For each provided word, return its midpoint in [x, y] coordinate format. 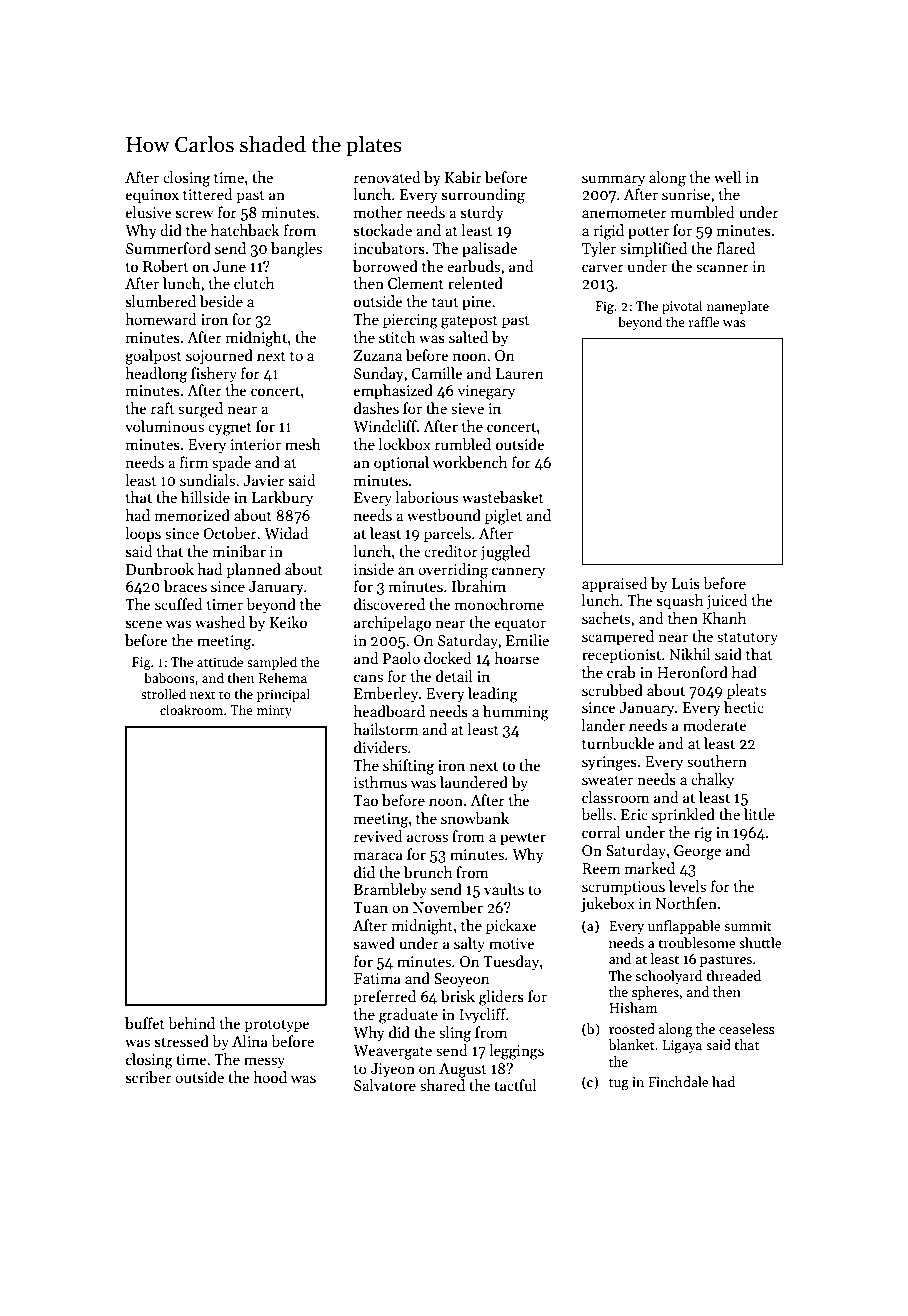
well [727, 177]
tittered [208, 194]
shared [442, 1085]
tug [619, 1084]
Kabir [463, 177]
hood [270, 1077]
